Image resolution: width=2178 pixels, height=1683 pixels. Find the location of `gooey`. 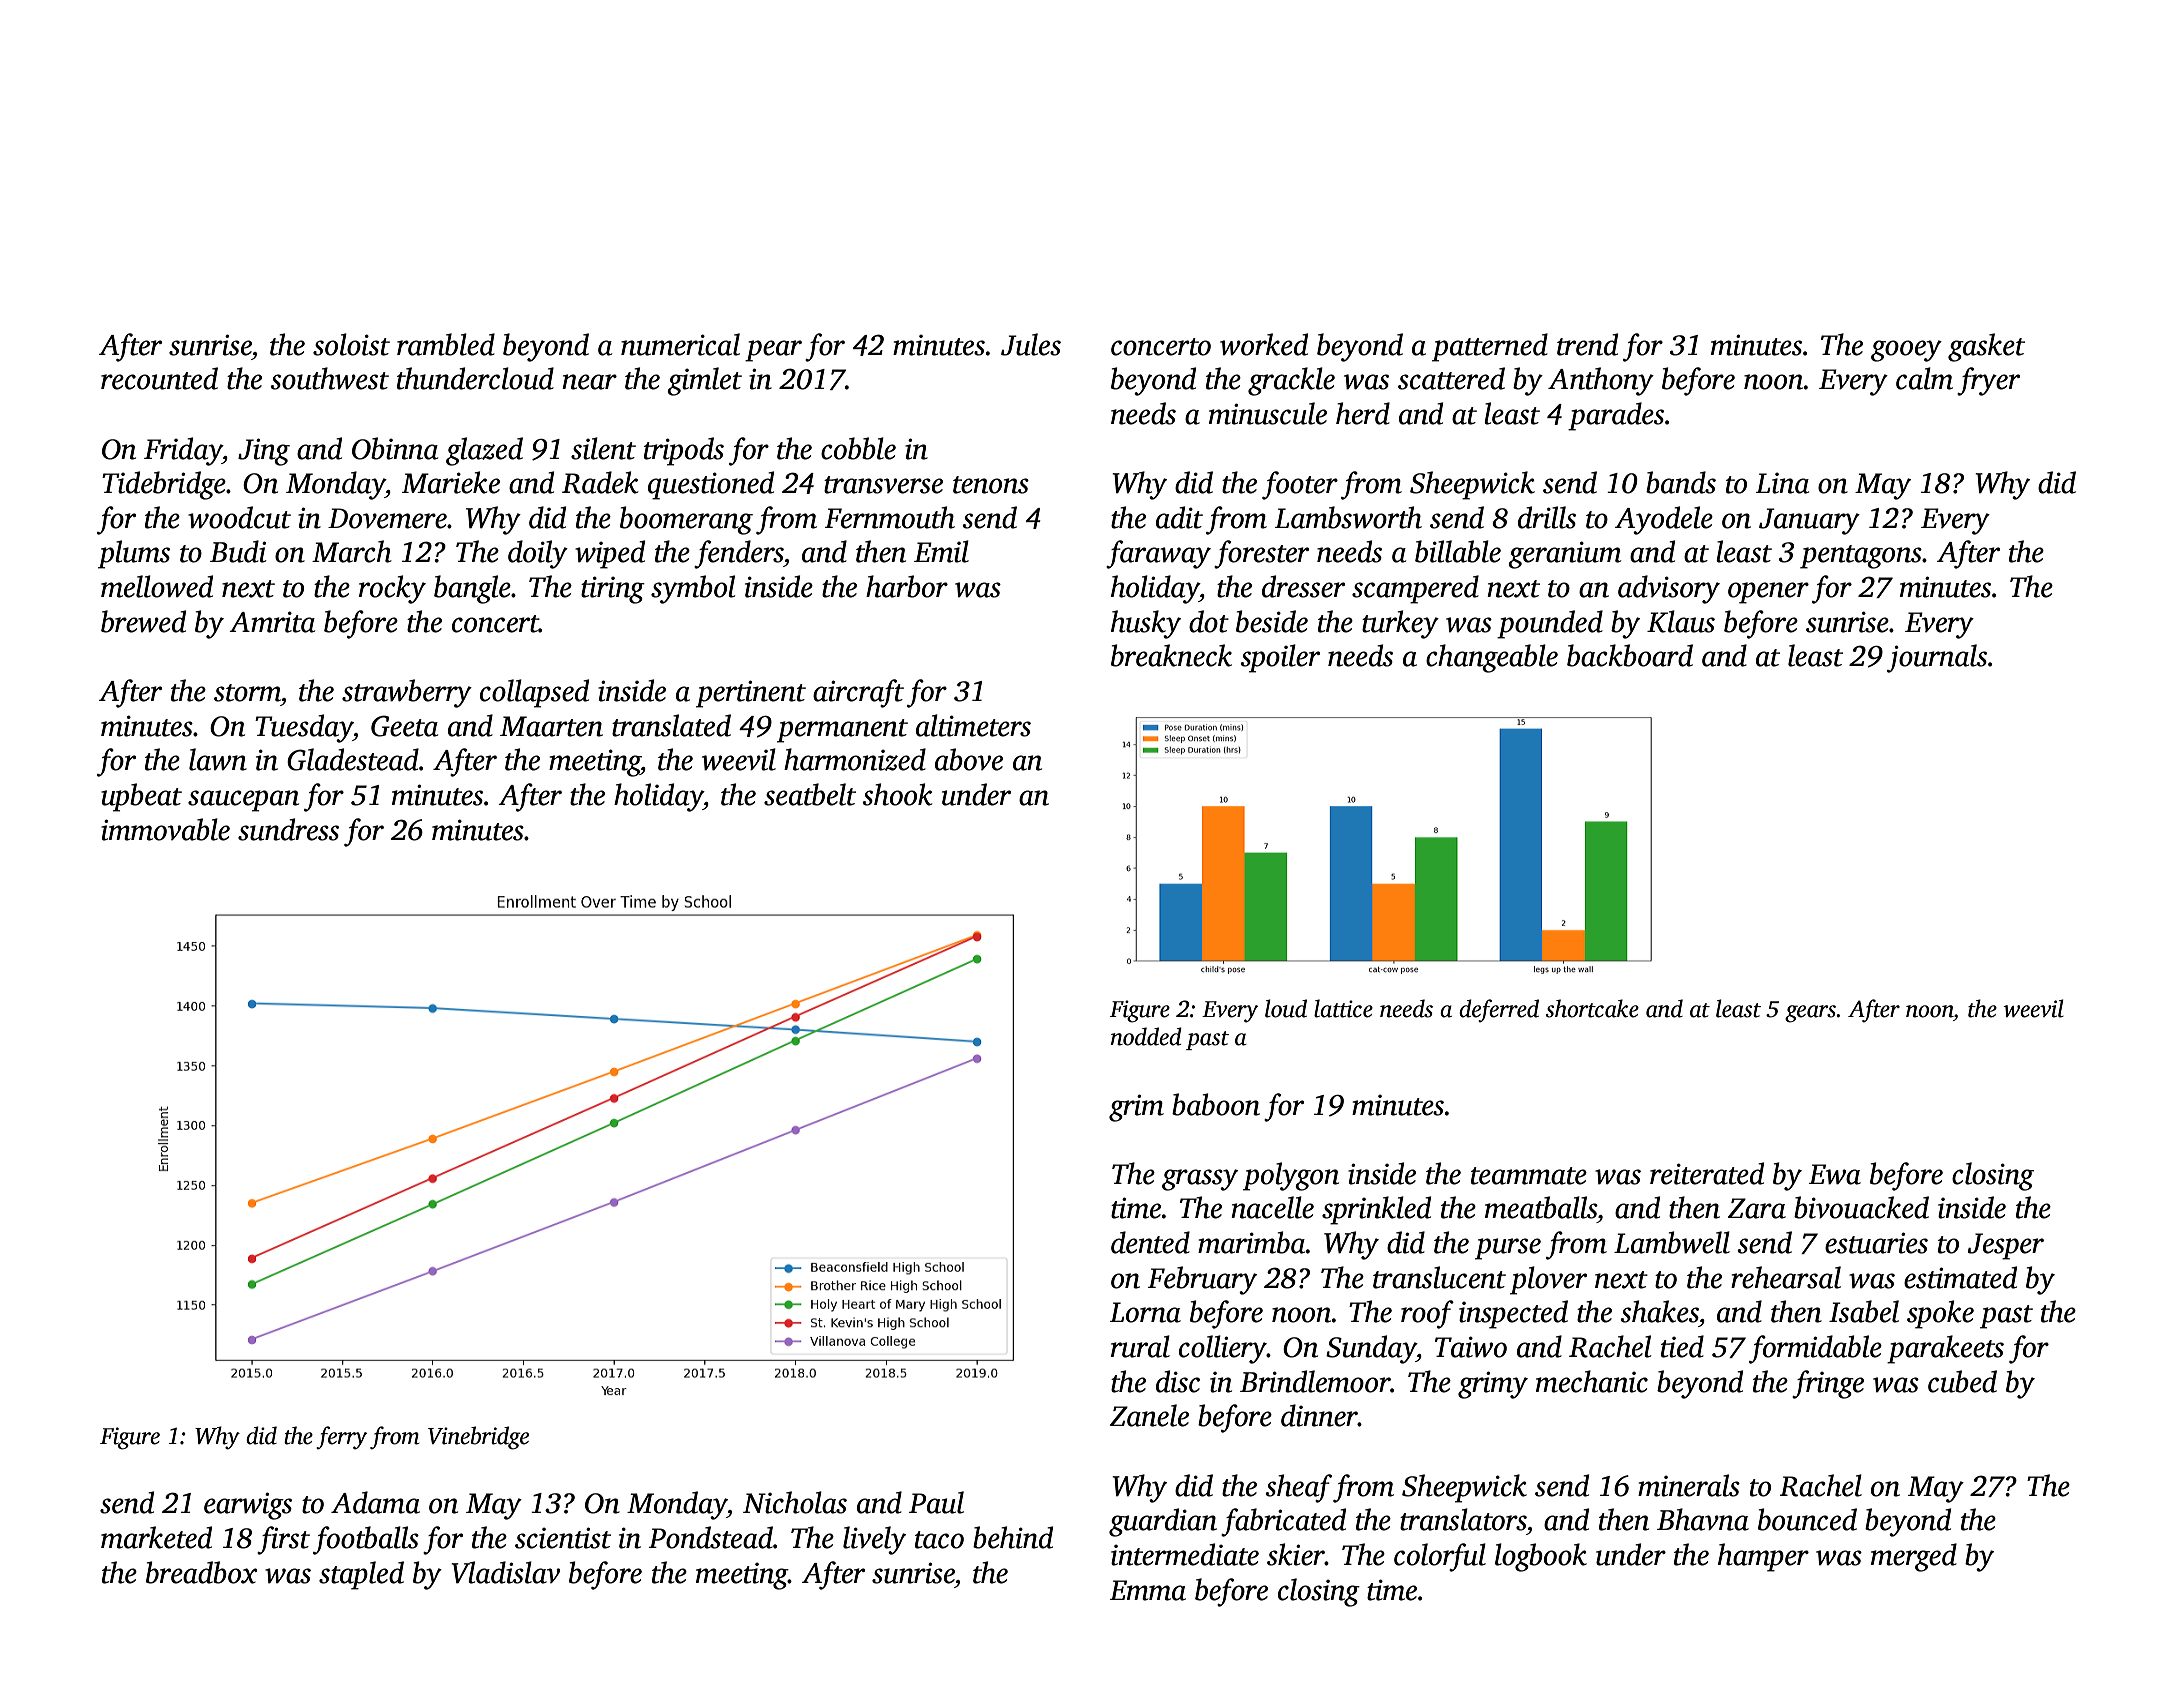

gooey is located at coordinates (1906, 351).
